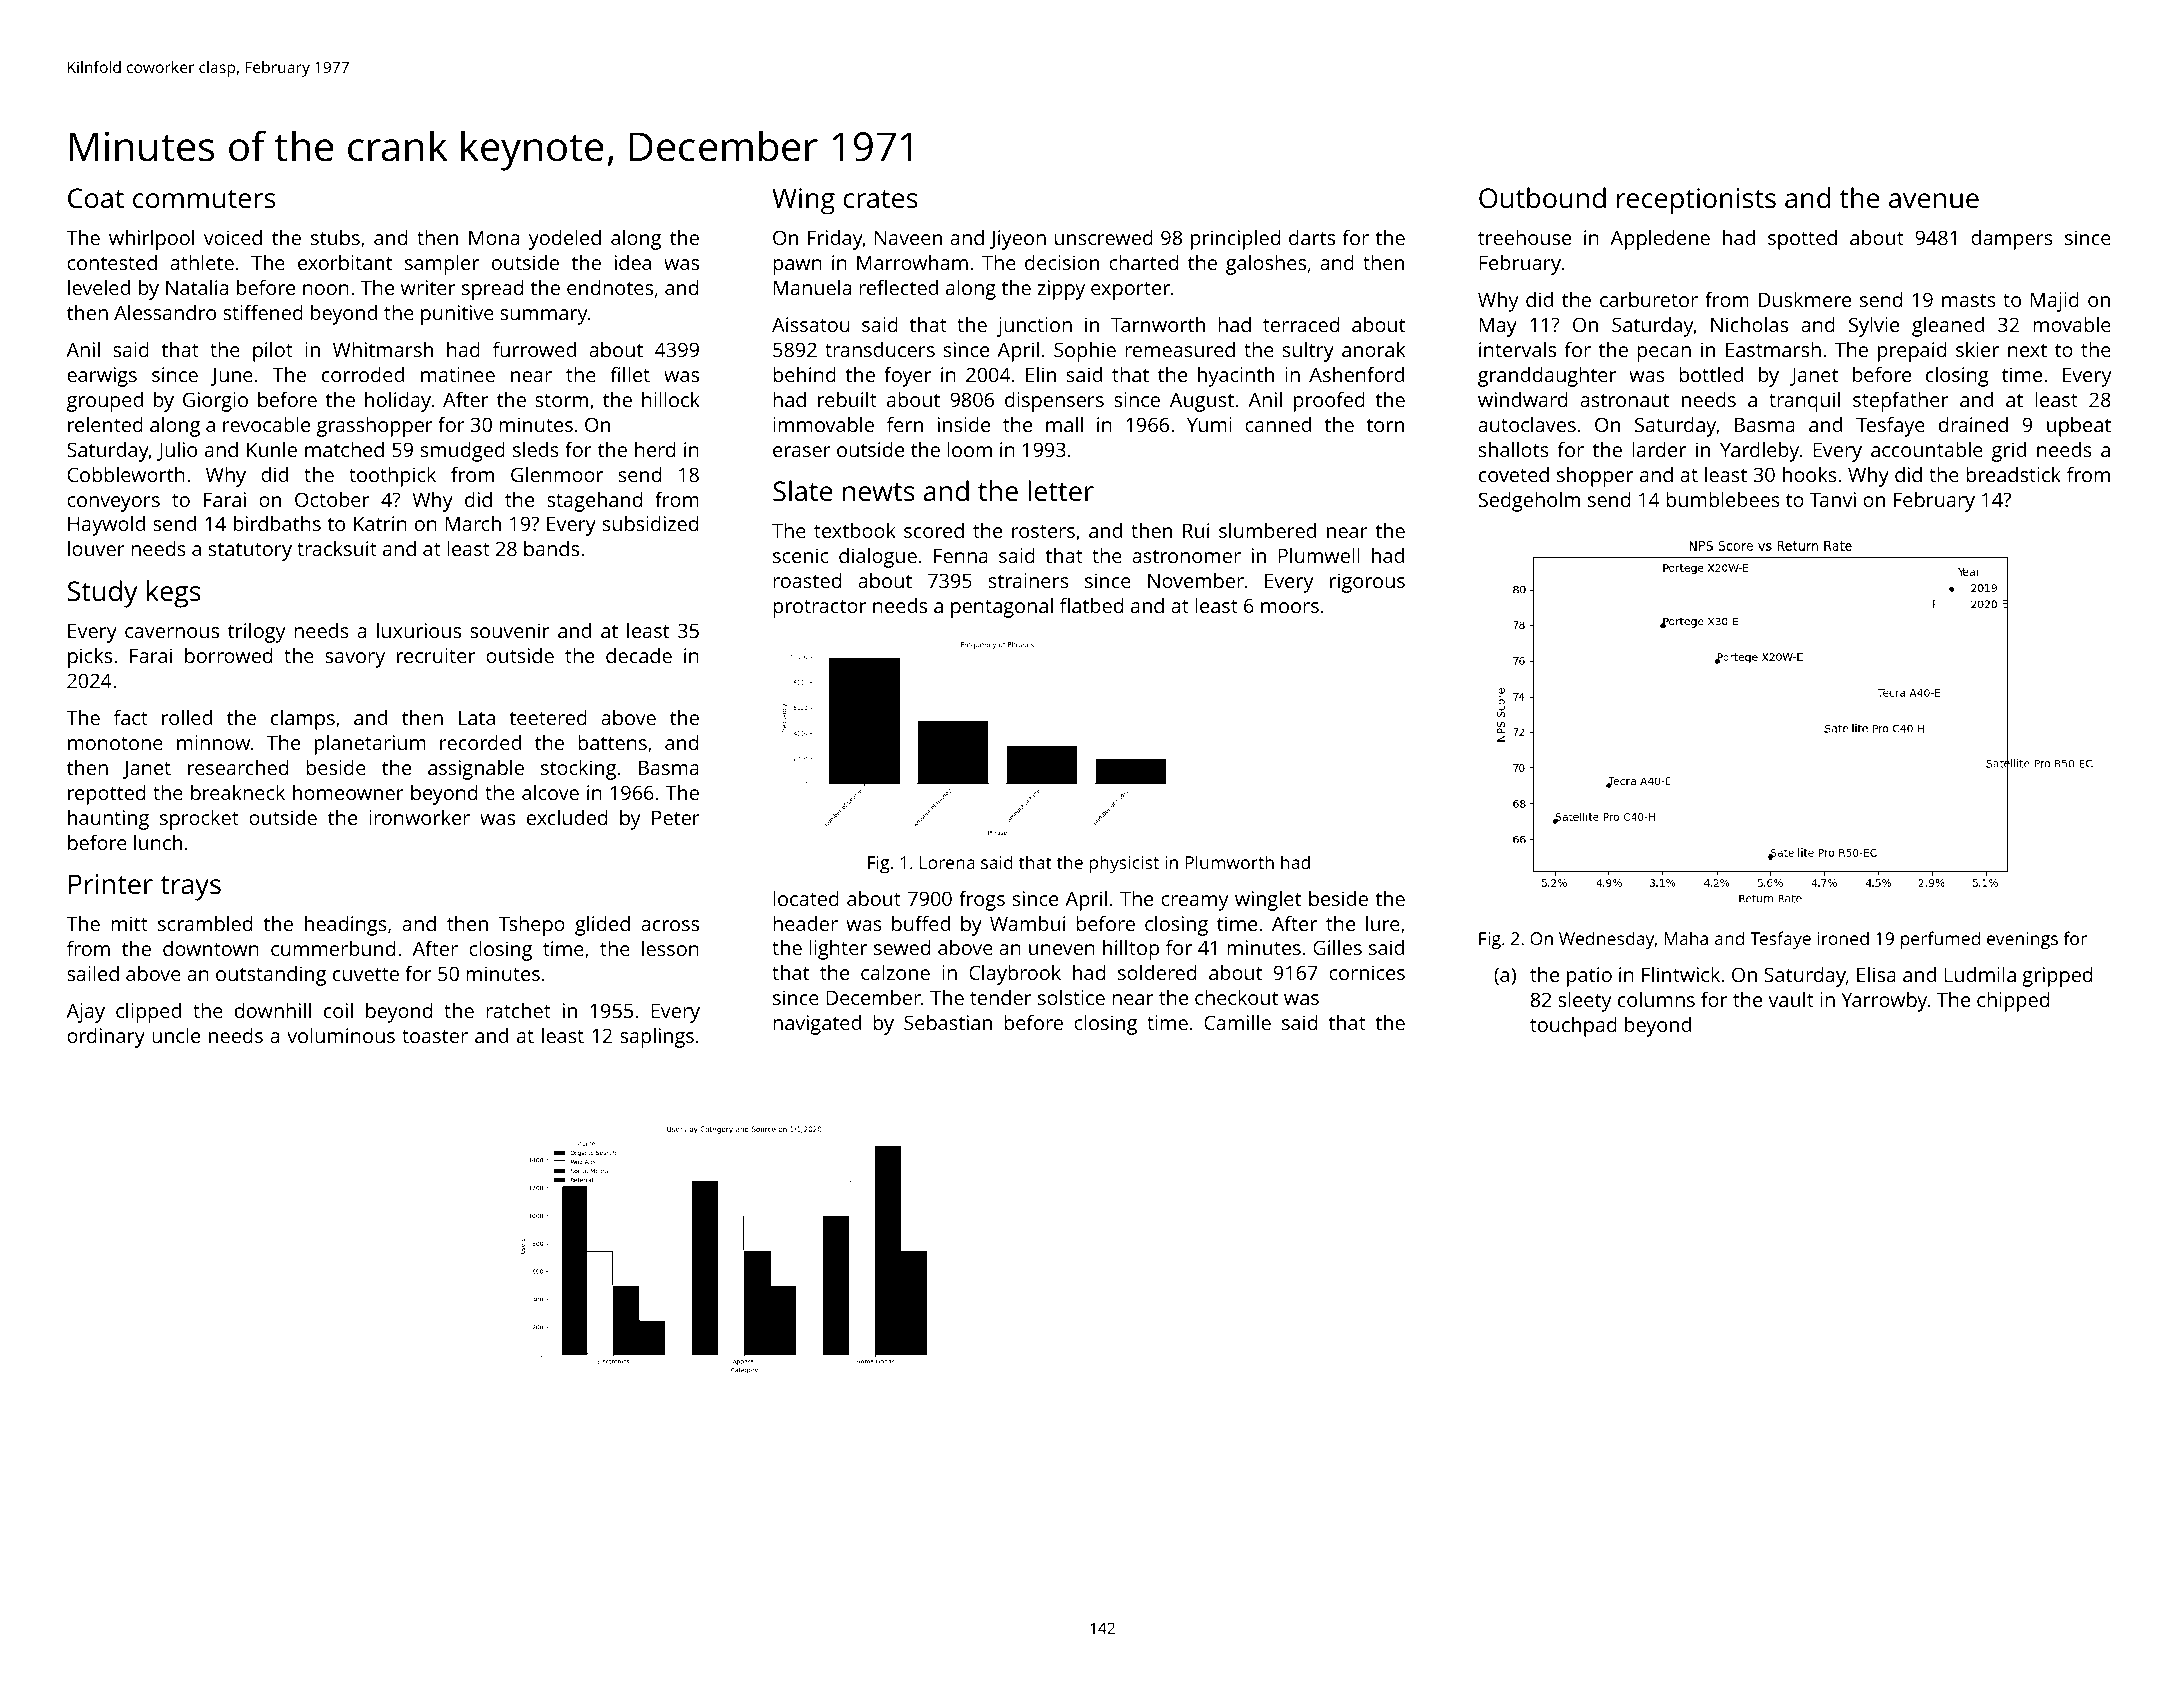 This screenshot has height=1683, width=2178. What do you see at coordinates (1802, 240) in the screenshot?
I see `spotted` at bounding box center [1802, 240].
